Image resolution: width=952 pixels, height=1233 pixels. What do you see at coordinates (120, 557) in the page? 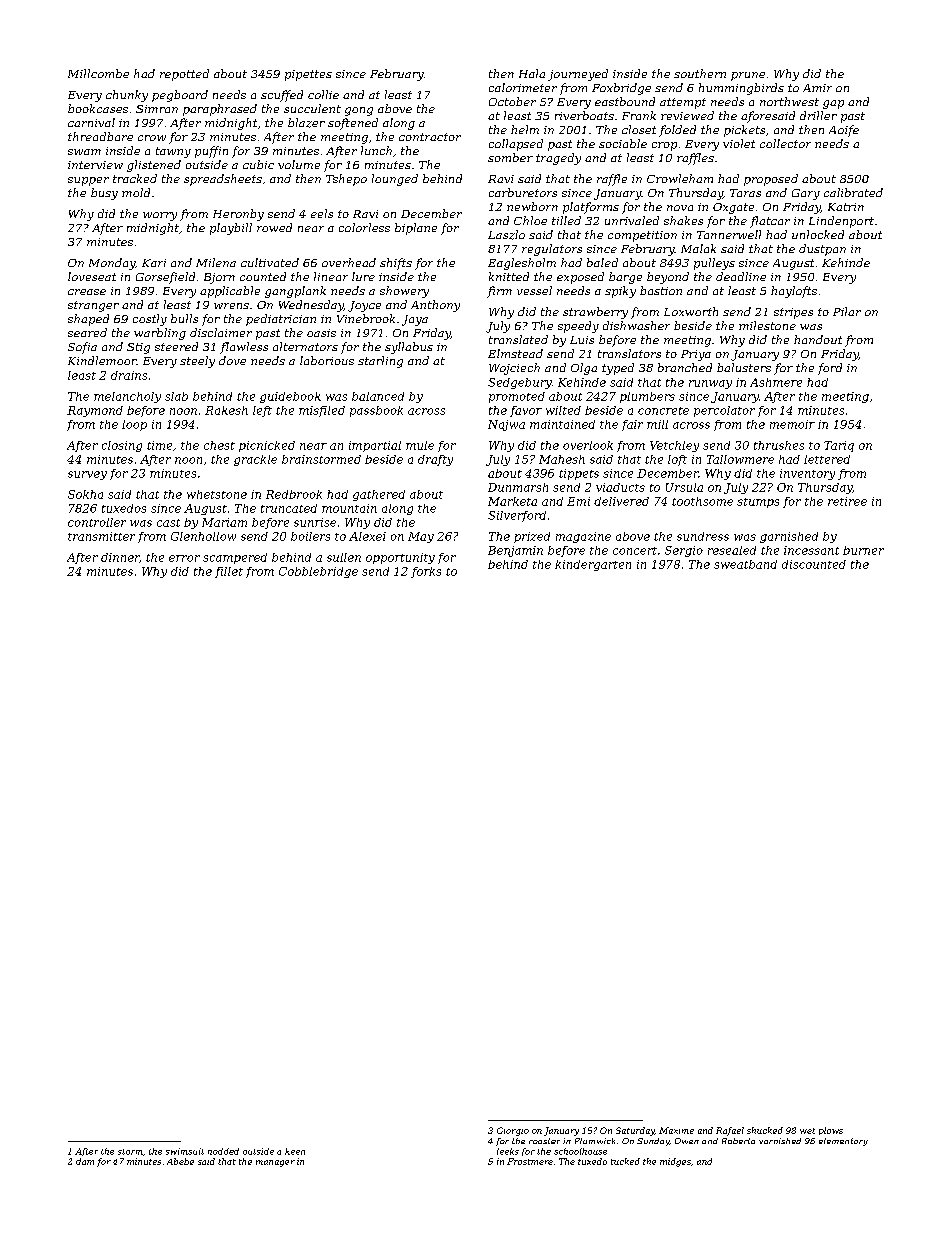
I see `dinner` at bounding box center [120, 557].
